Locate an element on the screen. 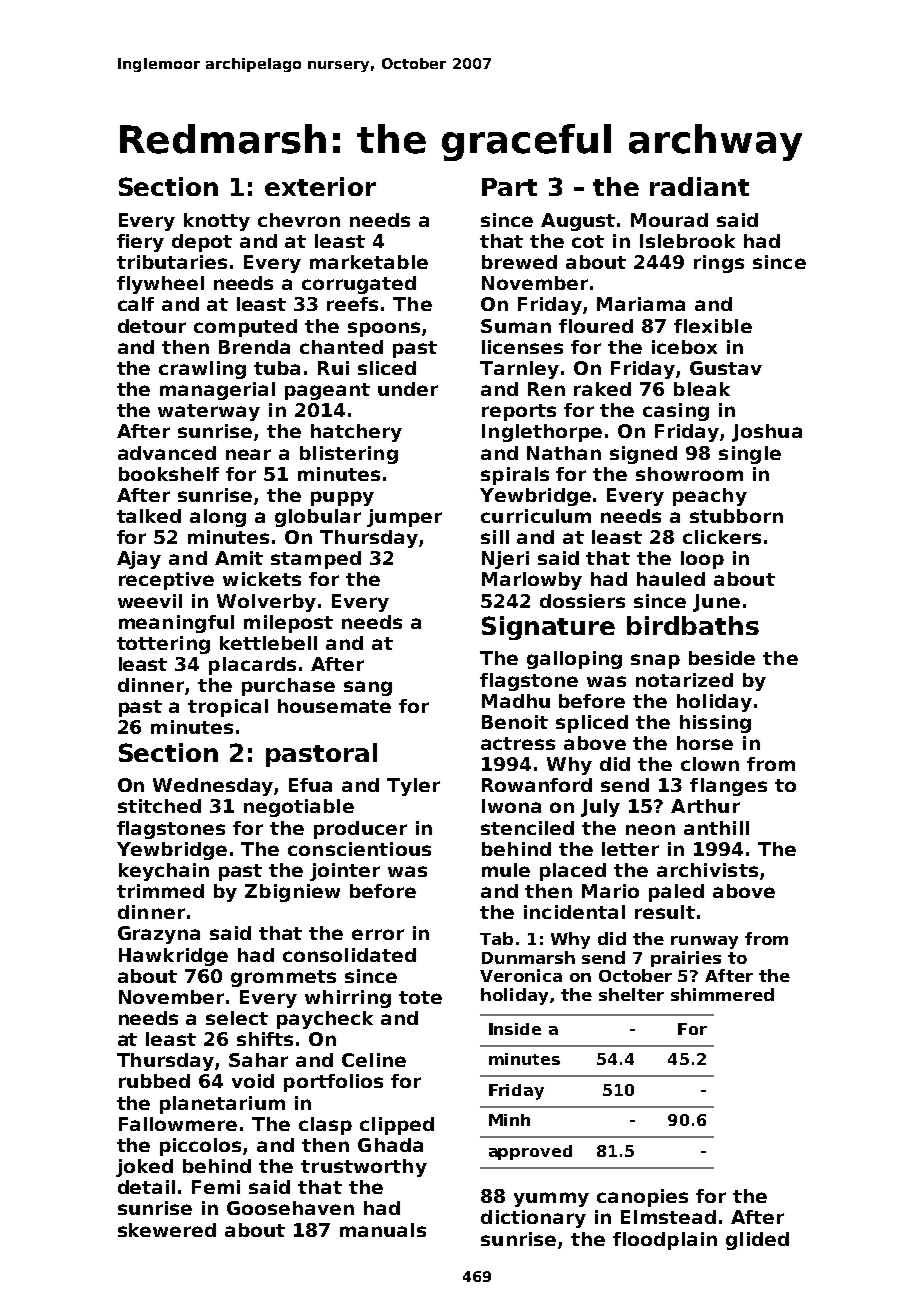 The width and height of the screenshot is (924, 1311). joked is located at coordinates (144, 1168).
